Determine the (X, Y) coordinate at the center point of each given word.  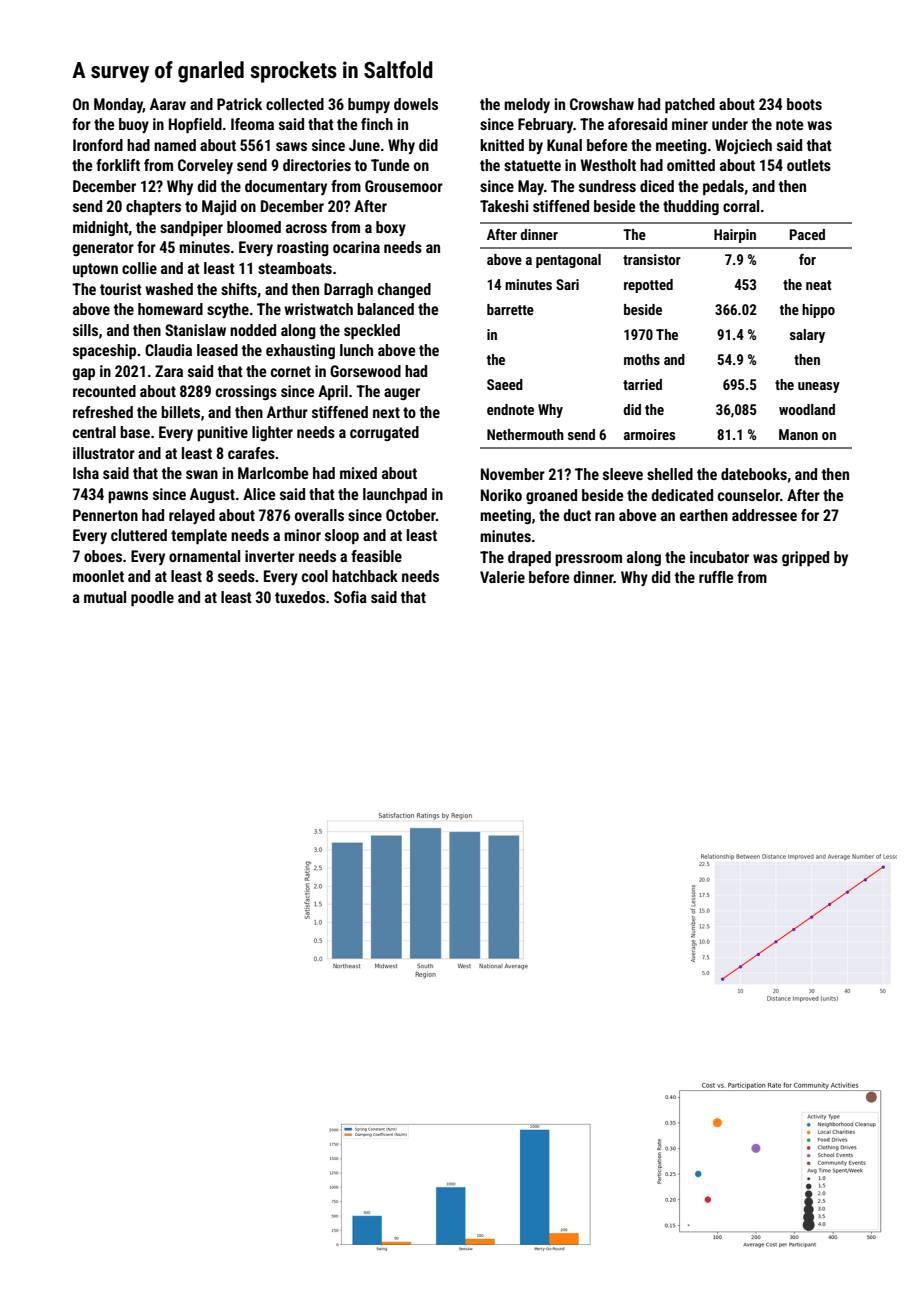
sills (85, 330)
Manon (798, 434)
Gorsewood (365, 371)
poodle (152, 599)
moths (642, 359)
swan (202, 474)
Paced (807, 234)
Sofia (350, 597)
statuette (532, 165)
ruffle (716, 577)
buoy (134, 125)
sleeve (623, 474)
